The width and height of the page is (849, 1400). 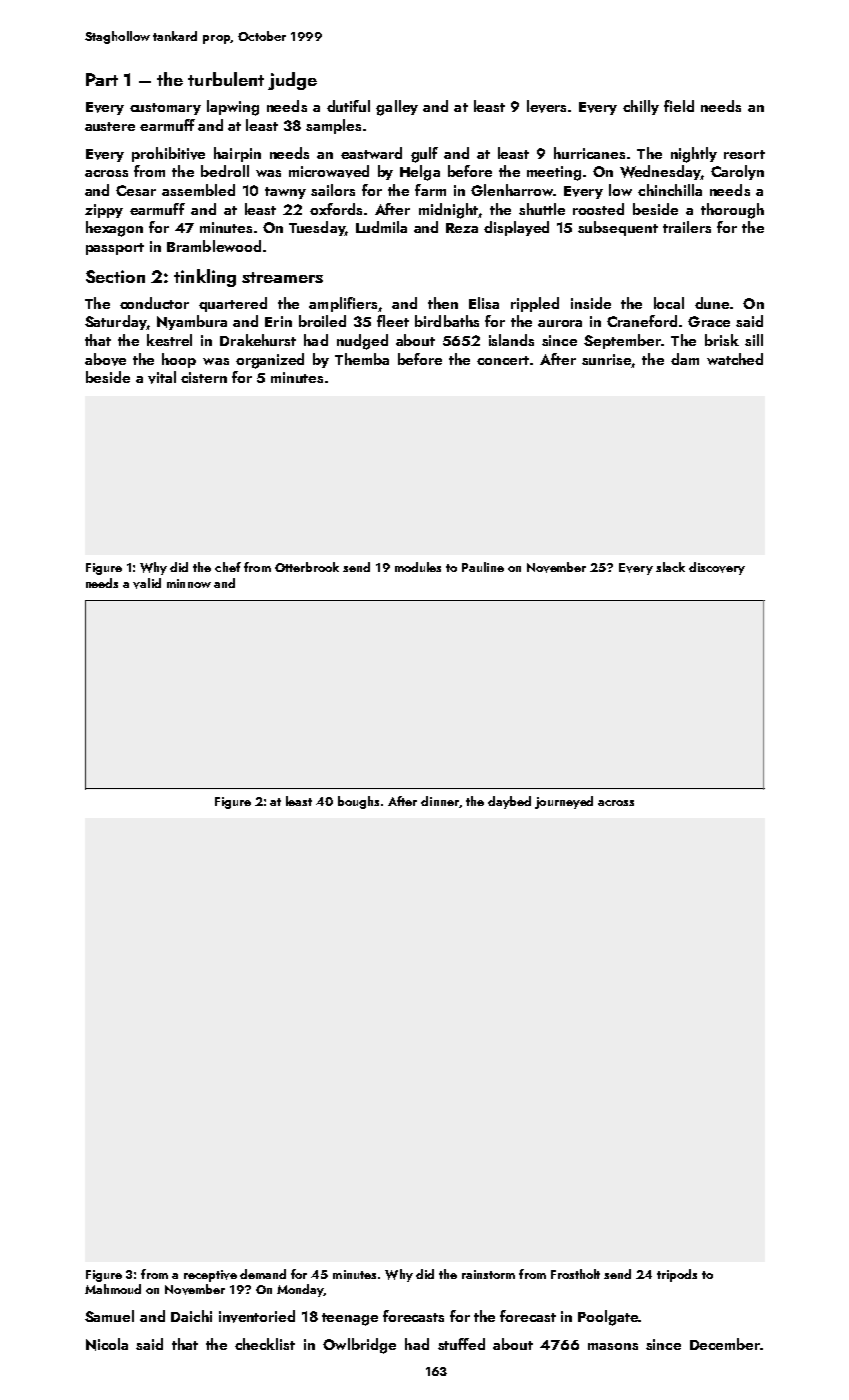 I want to click on sunrise, so click(x=606, y=359).
